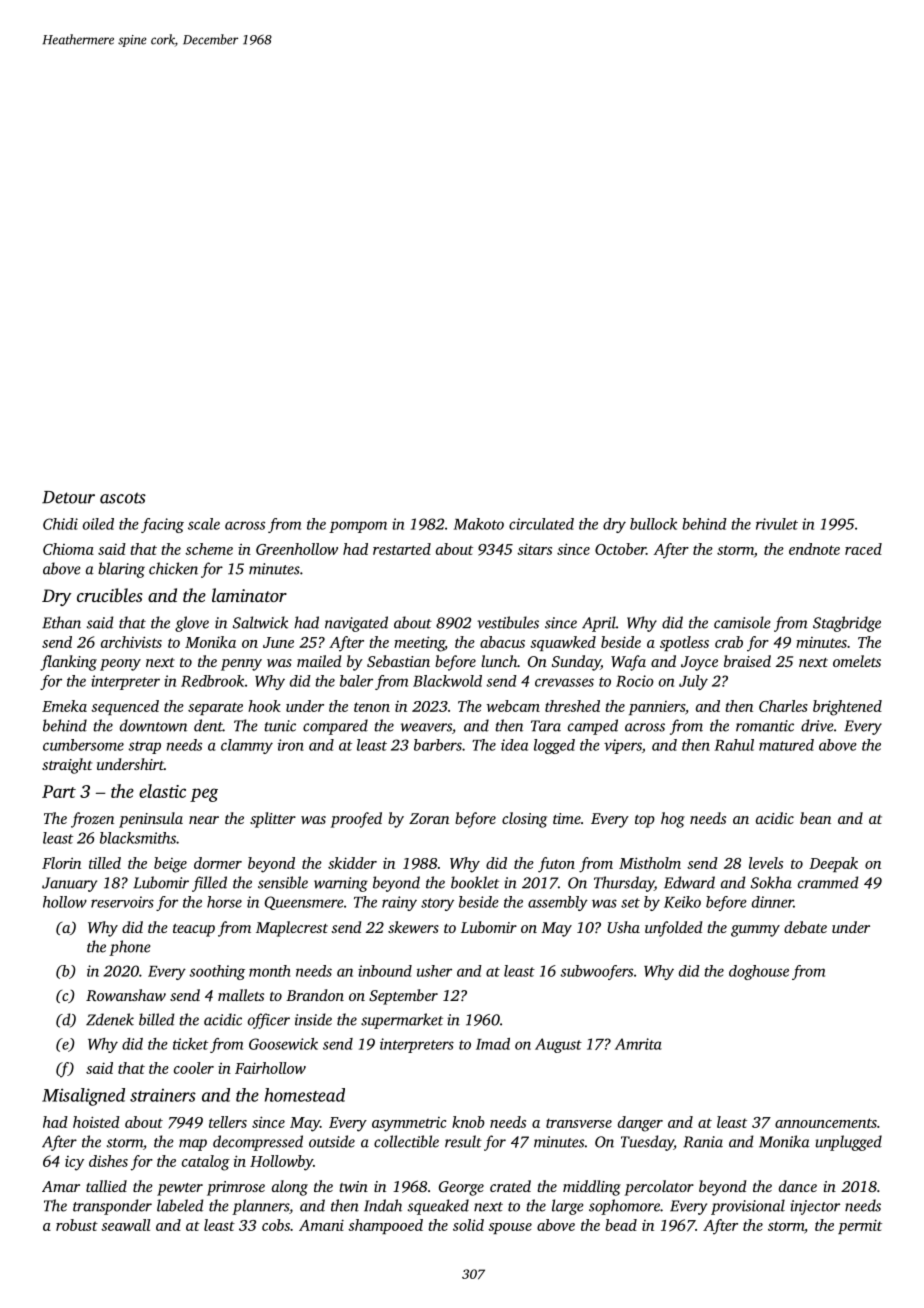  Describe the element at coordinates (653, 524) in the screenshot. I see `bullock` at that location.
